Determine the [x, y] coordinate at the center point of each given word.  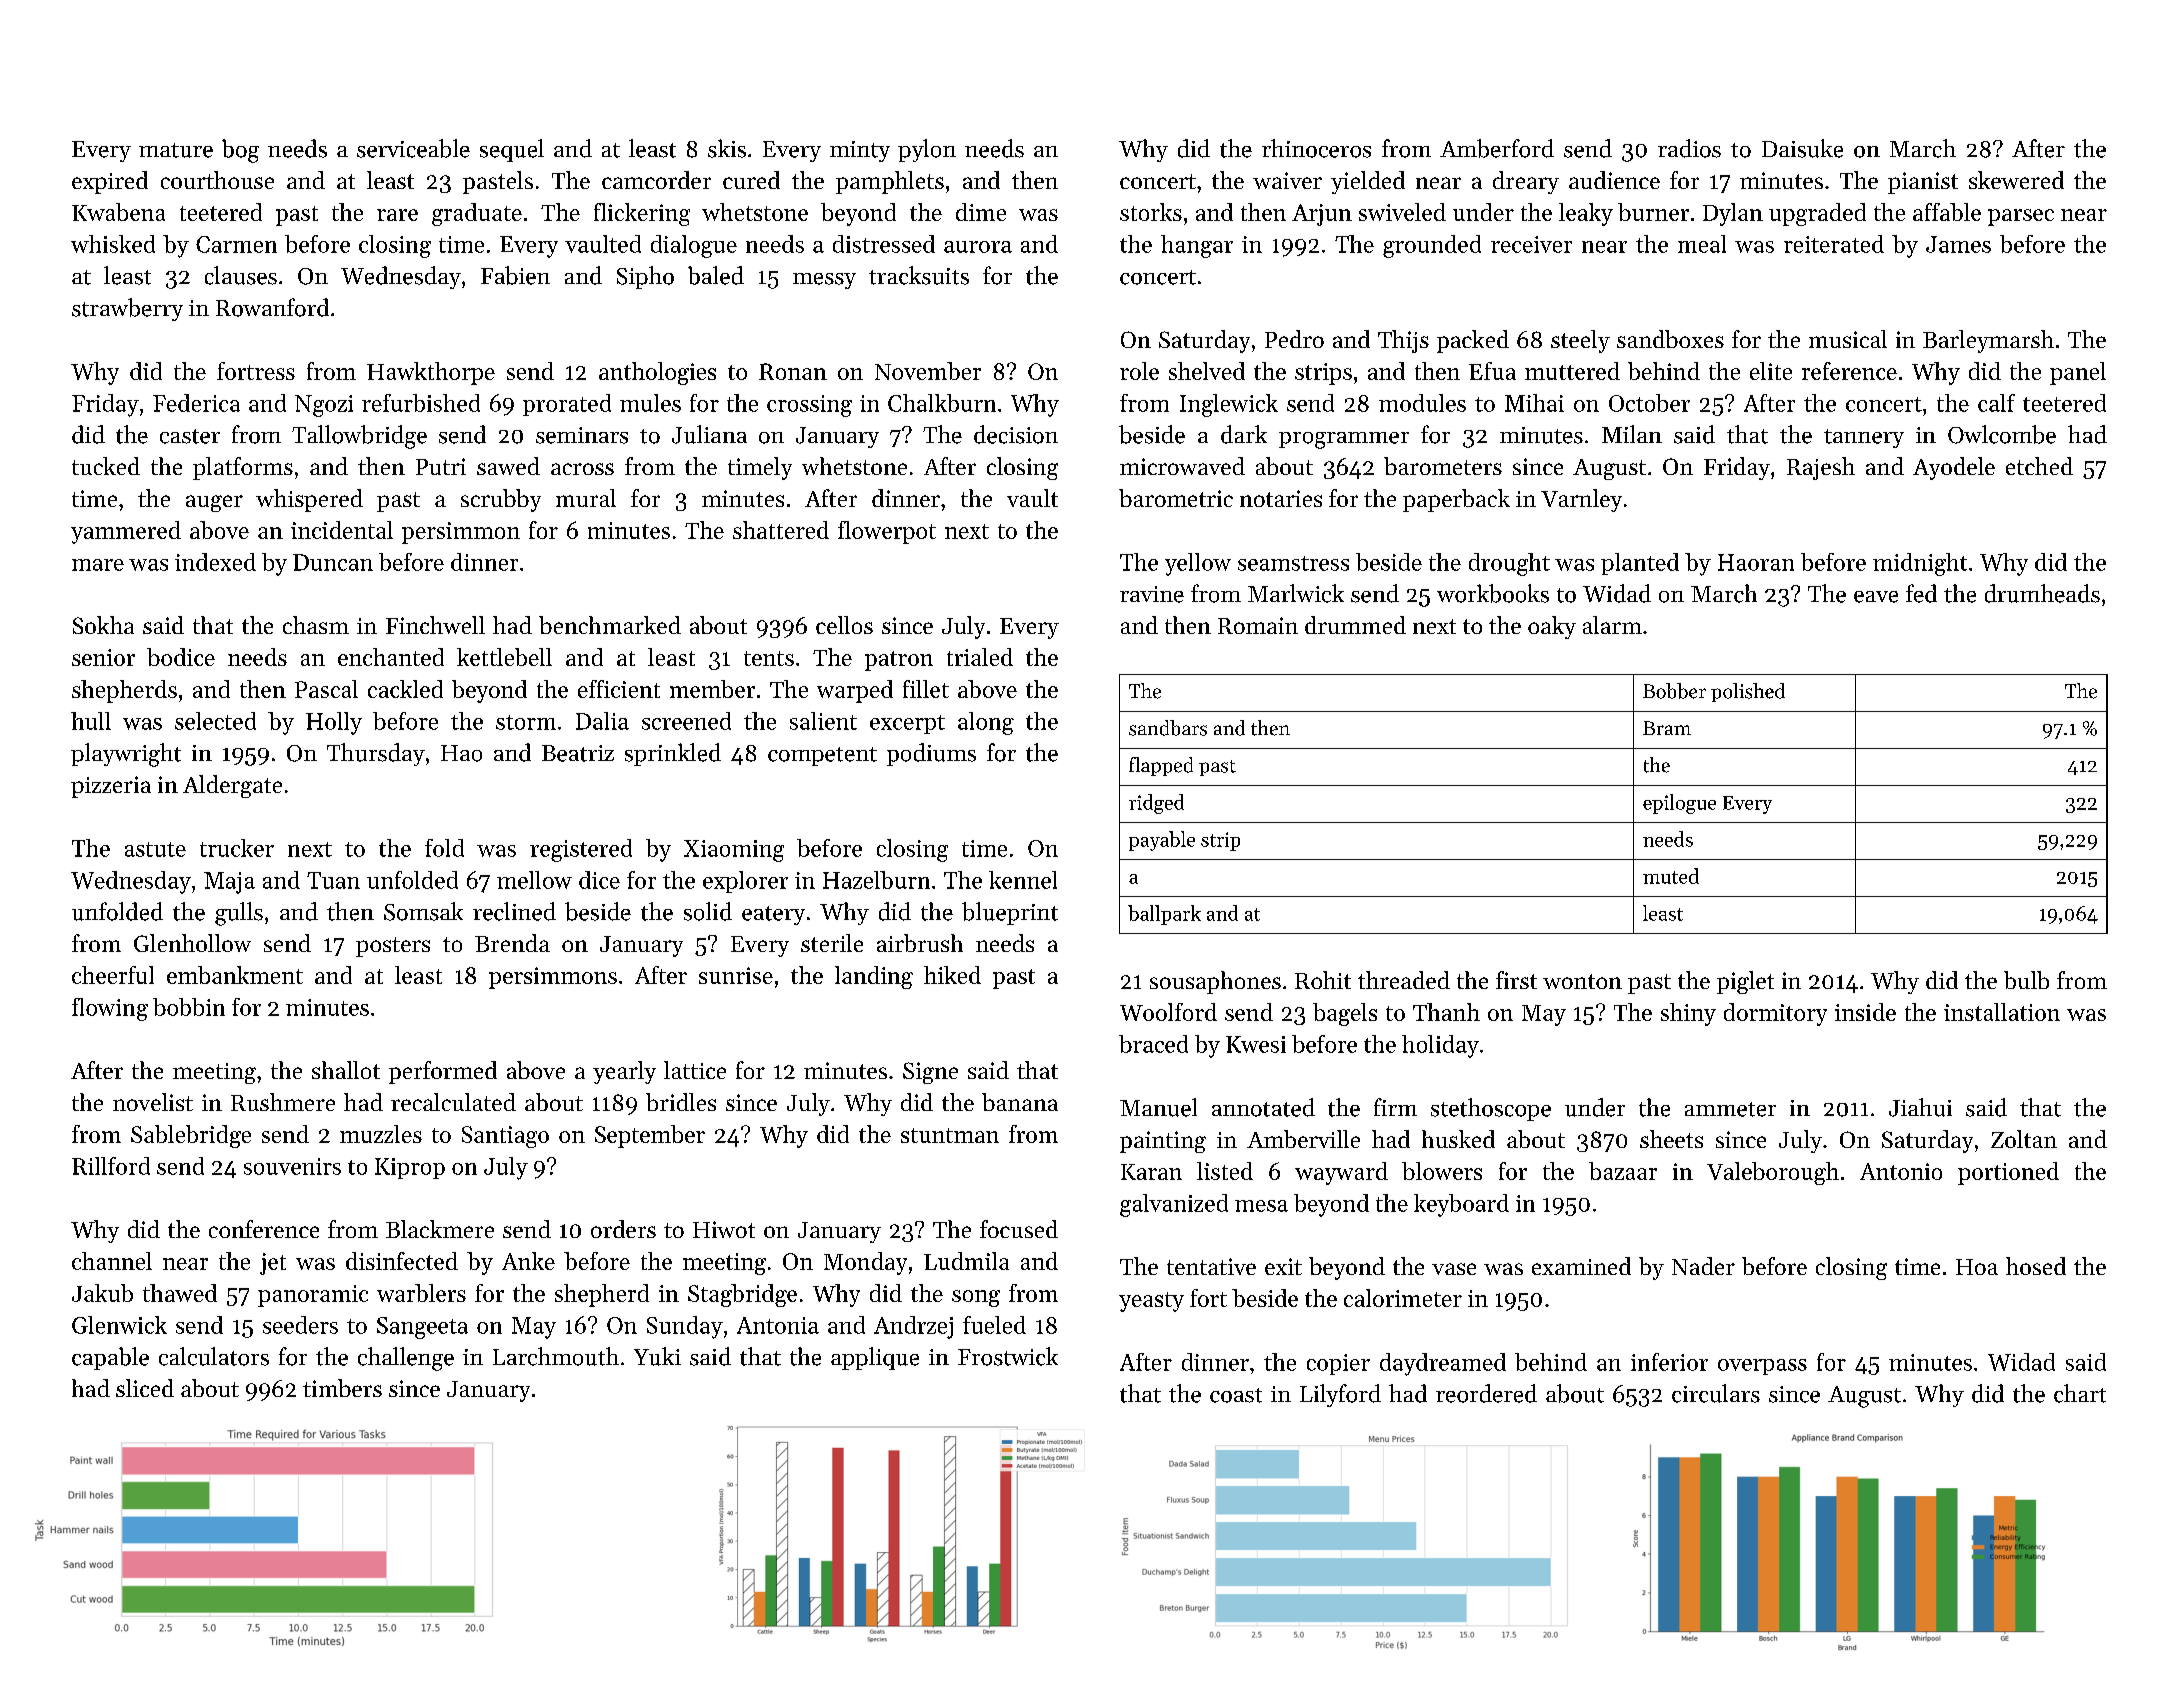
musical [1848, 339]
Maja [229, 883]
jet [273, 1264]
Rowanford [272, 307]
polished [1748, 692]
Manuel [1158, 1107]
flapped [1161, 766]
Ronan [793, 371]
